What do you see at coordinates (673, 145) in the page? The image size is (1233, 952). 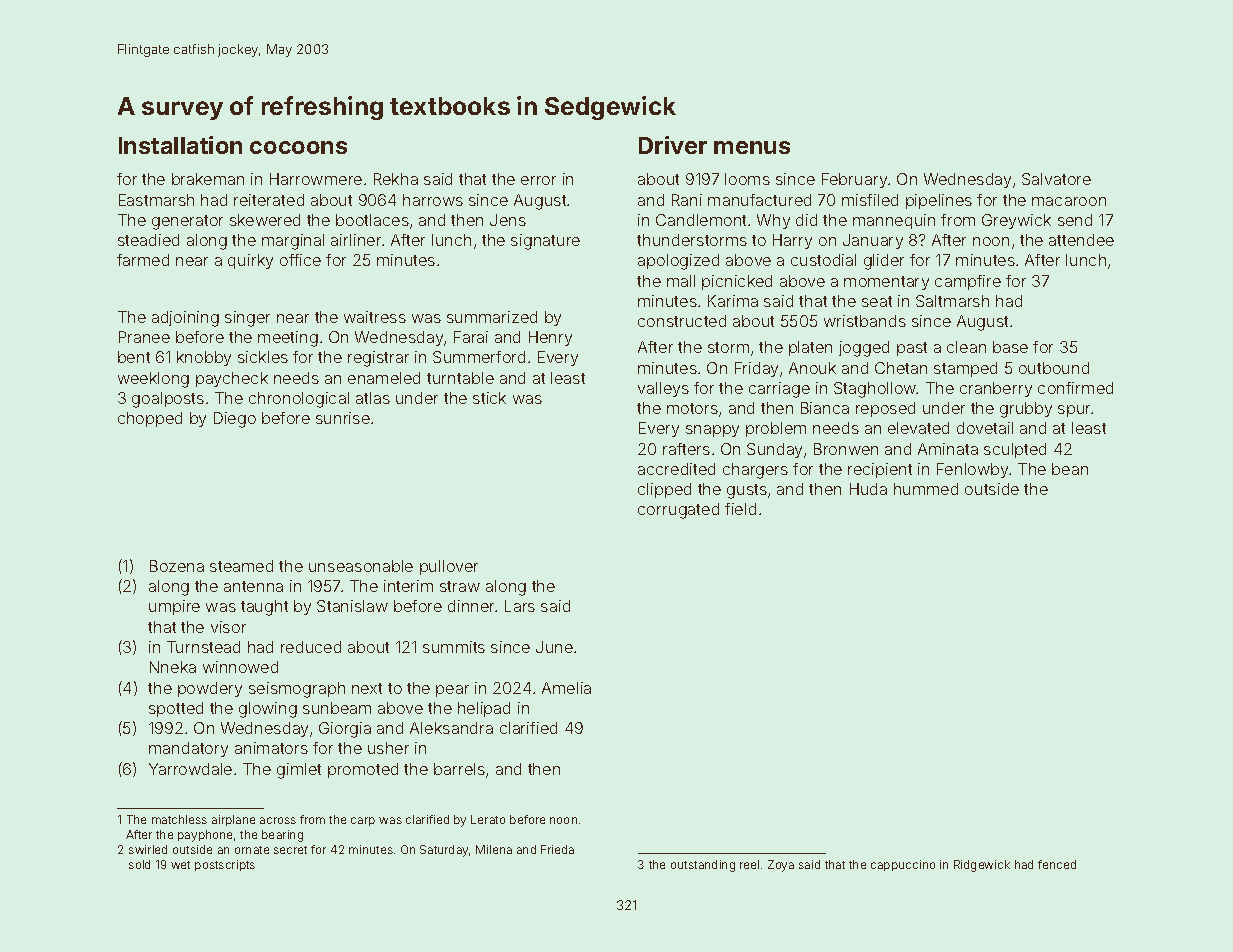 I see `Driver` at bounding box center [673, 145].
